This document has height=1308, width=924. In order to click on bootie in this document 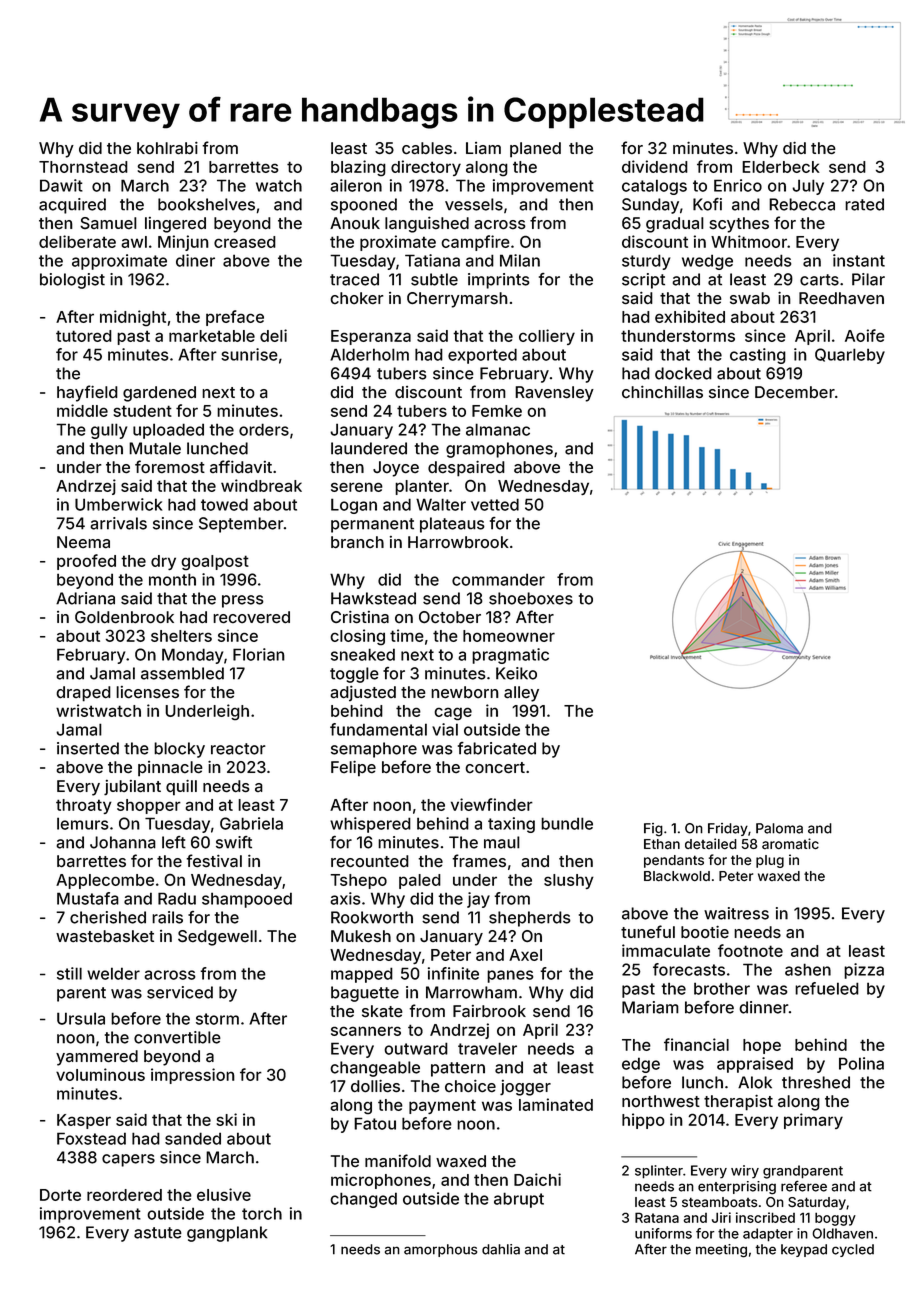, I will do `click(705, 932)`.
